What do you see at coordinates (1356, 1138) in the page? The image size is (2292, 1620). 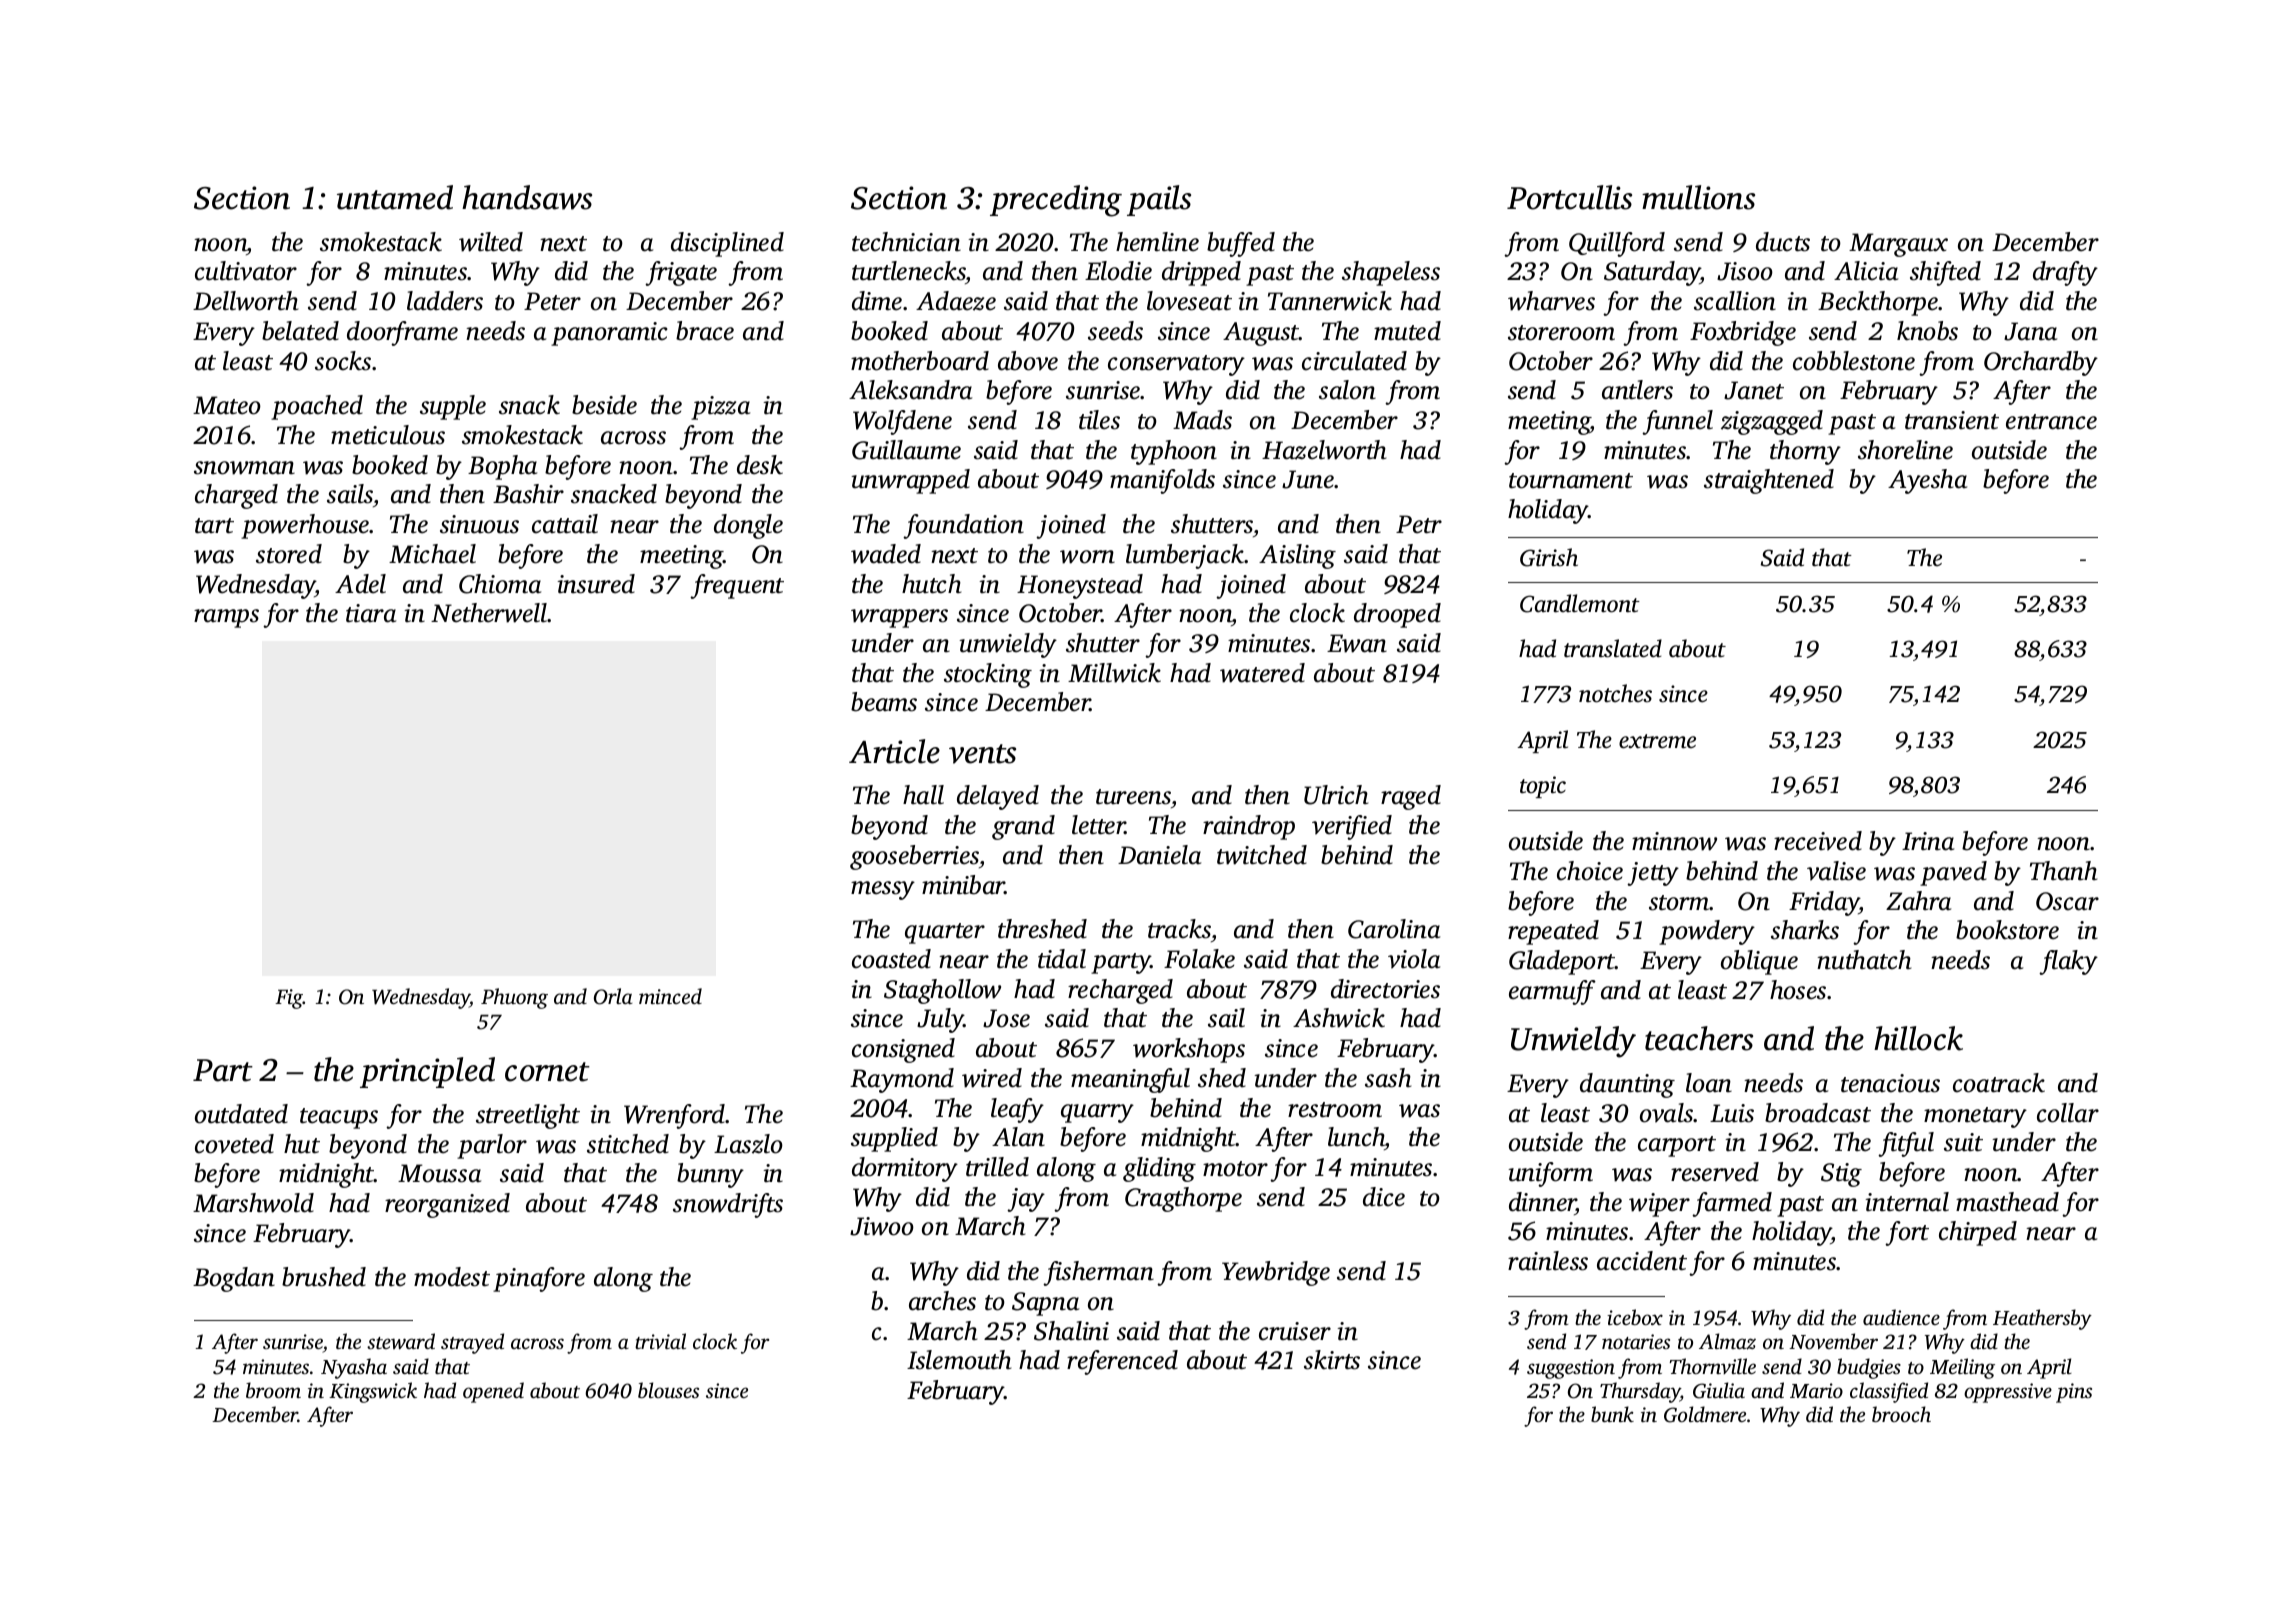 I see `lunch` at bounding box center [1356, 1138].
